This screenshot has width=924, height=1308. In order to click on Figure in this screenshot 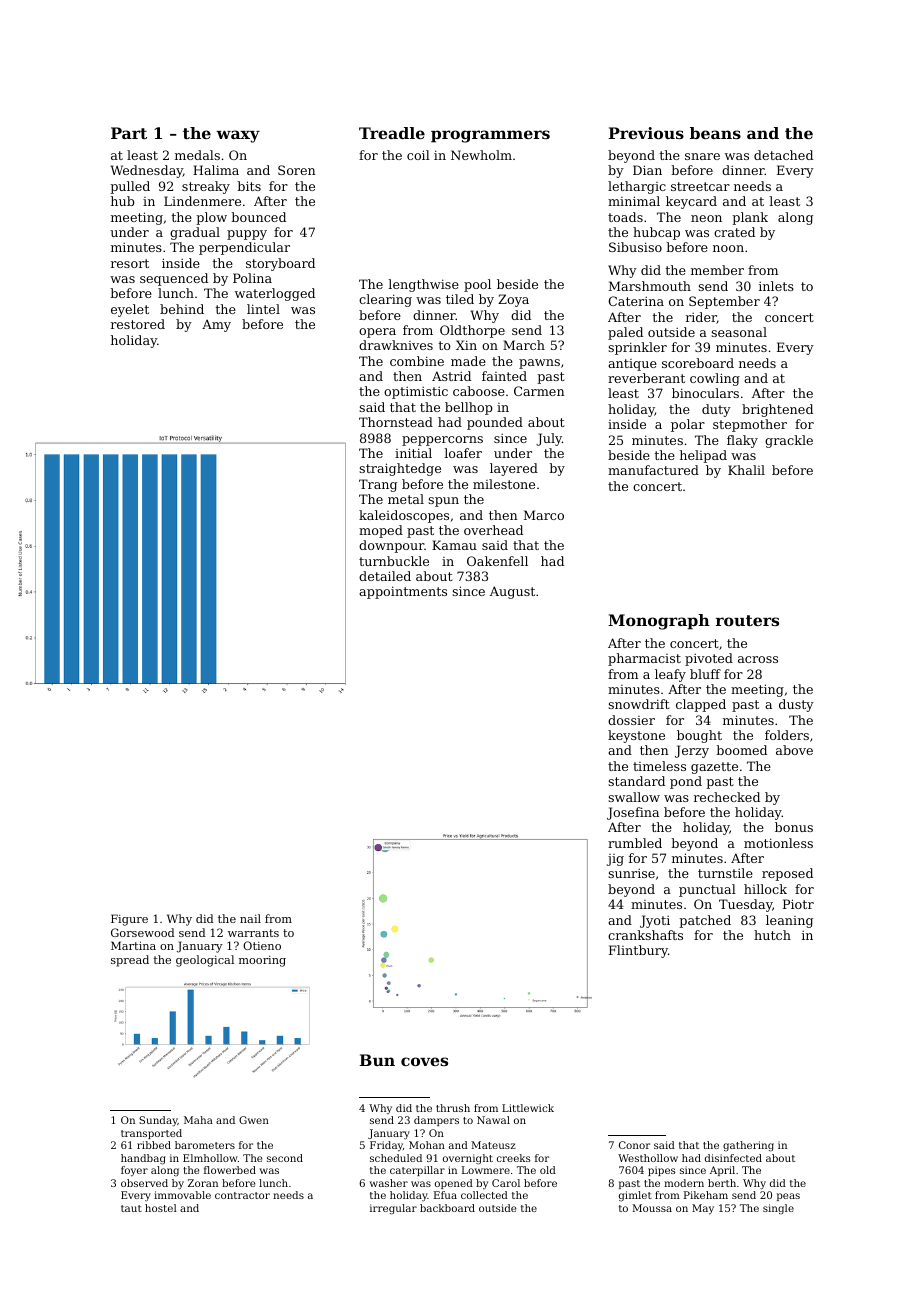, I will do `click(129, 920)`.
